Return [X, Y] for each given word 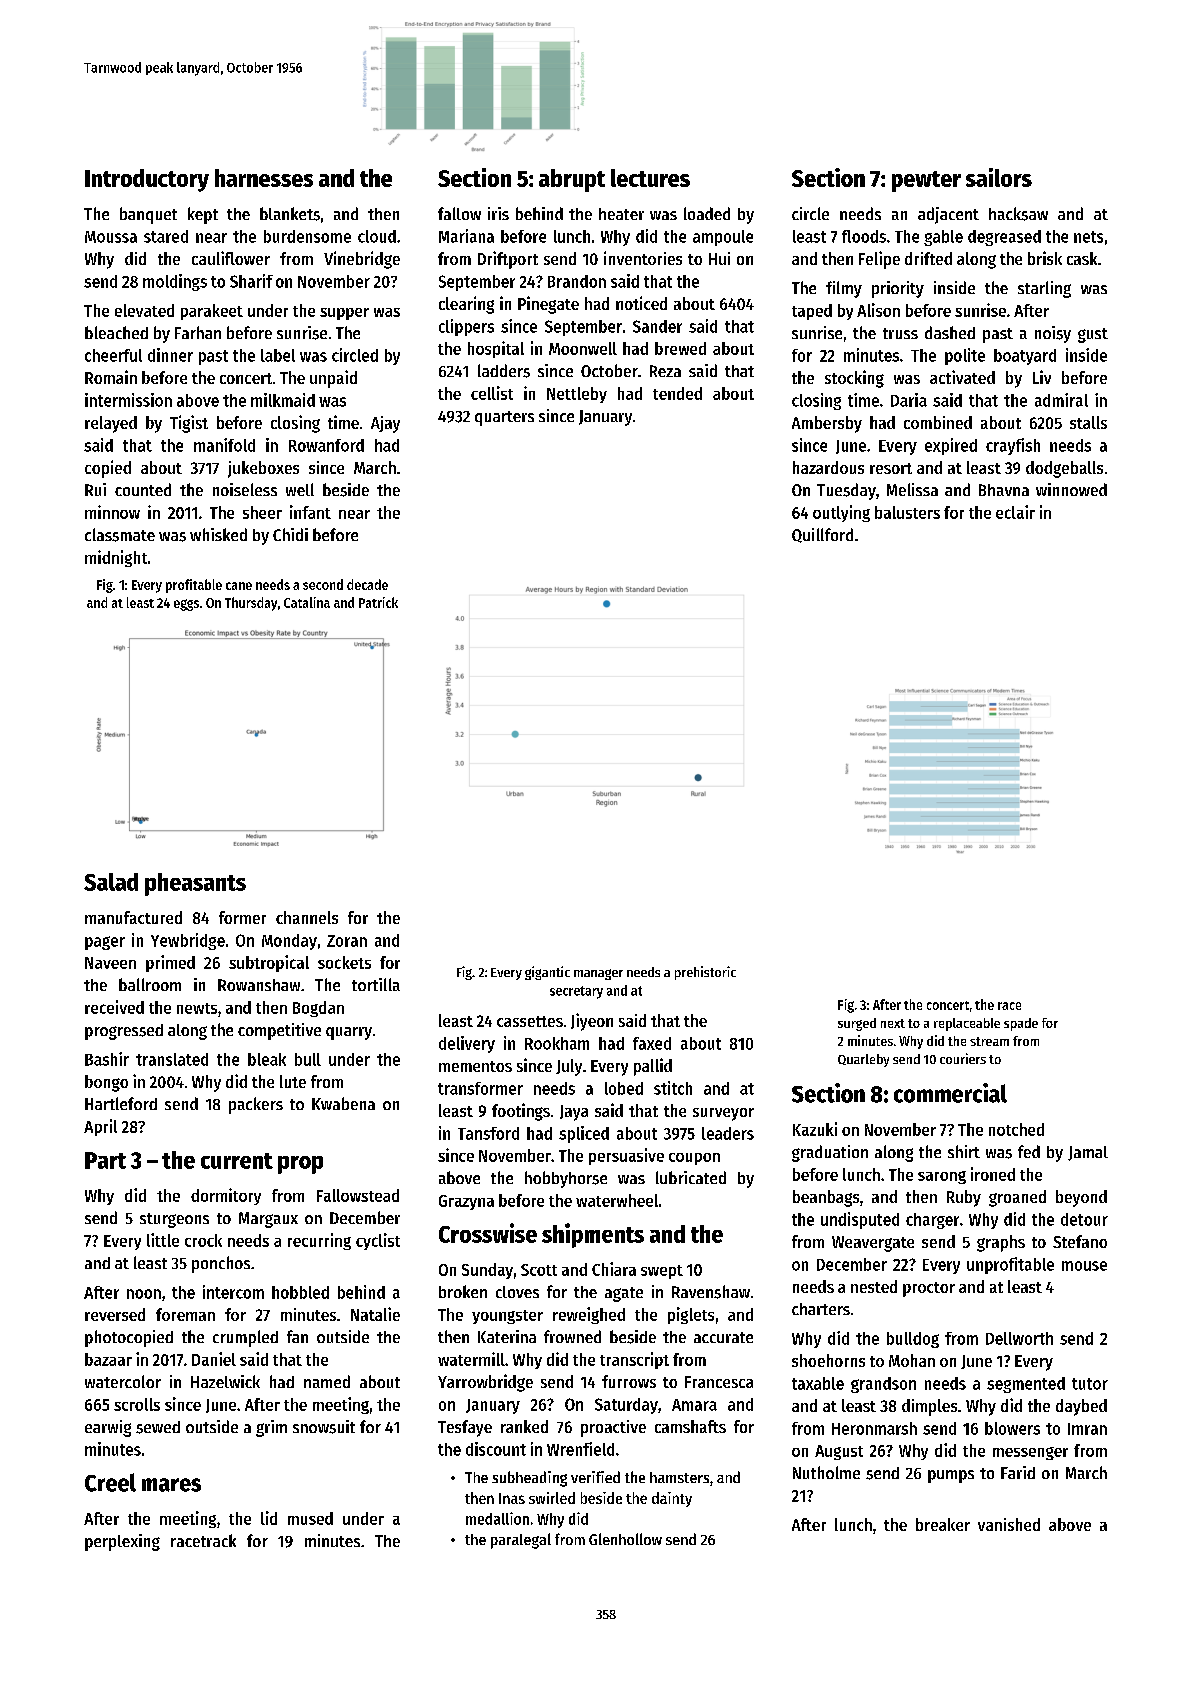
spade [1021, 1024]
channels [307, 917]
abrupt [572, 180]
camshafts [690, 1426]
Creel [110, 1482]
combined [938, 422]
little [163, 1240]
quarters [504, 418]
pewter [926, 181]
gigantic [547, 973]
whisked [218, 534]
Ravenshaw [711, 1292]
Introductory [147, 180]
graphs [1001, 1243]
